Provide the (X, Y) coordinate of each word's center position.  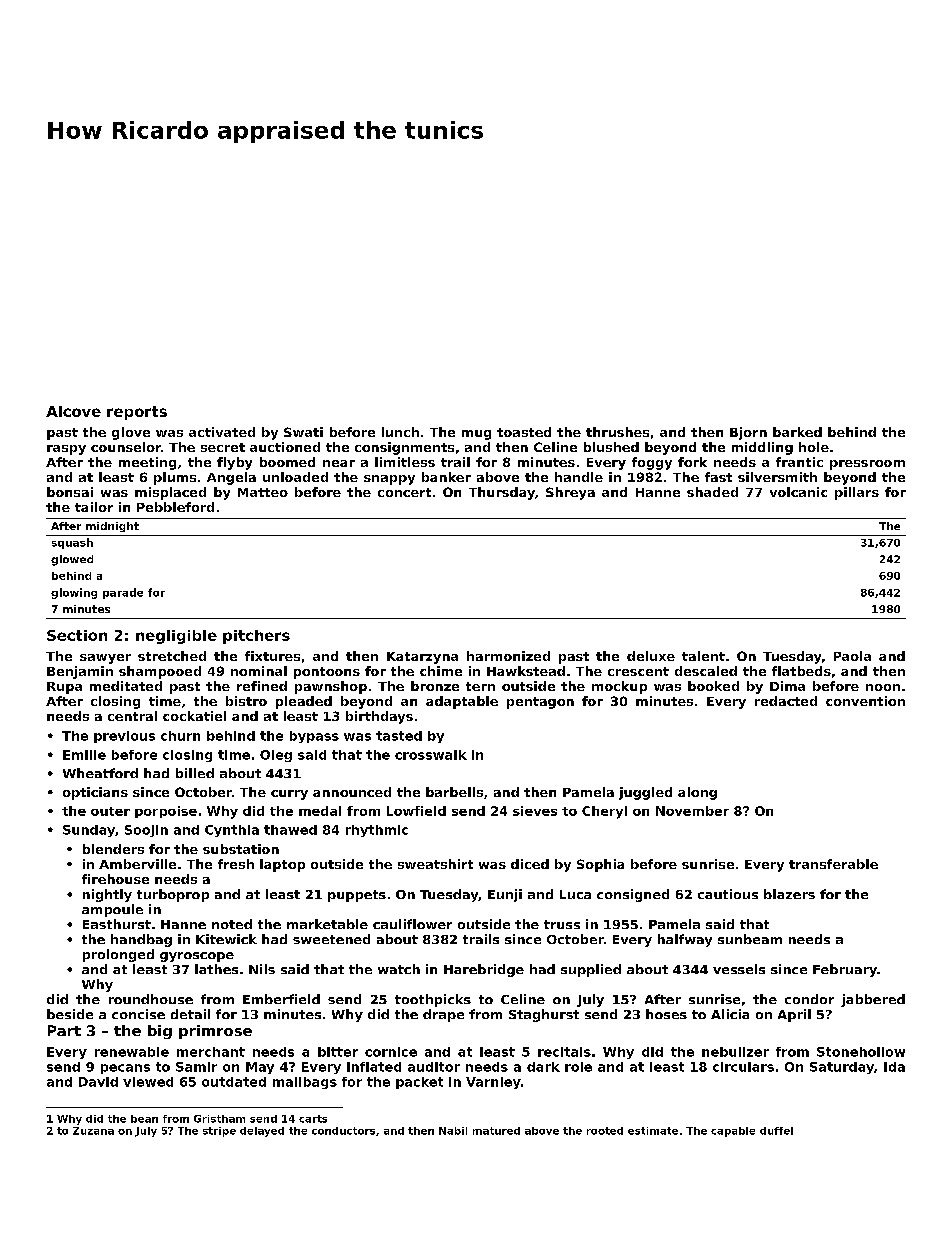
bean (144, 1119)
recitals (564, 1052)
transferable (833, 864)
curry (289, 795)
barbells (454, 792)
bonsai (70, 492)
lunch (400, 432)
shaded (712, 492)
